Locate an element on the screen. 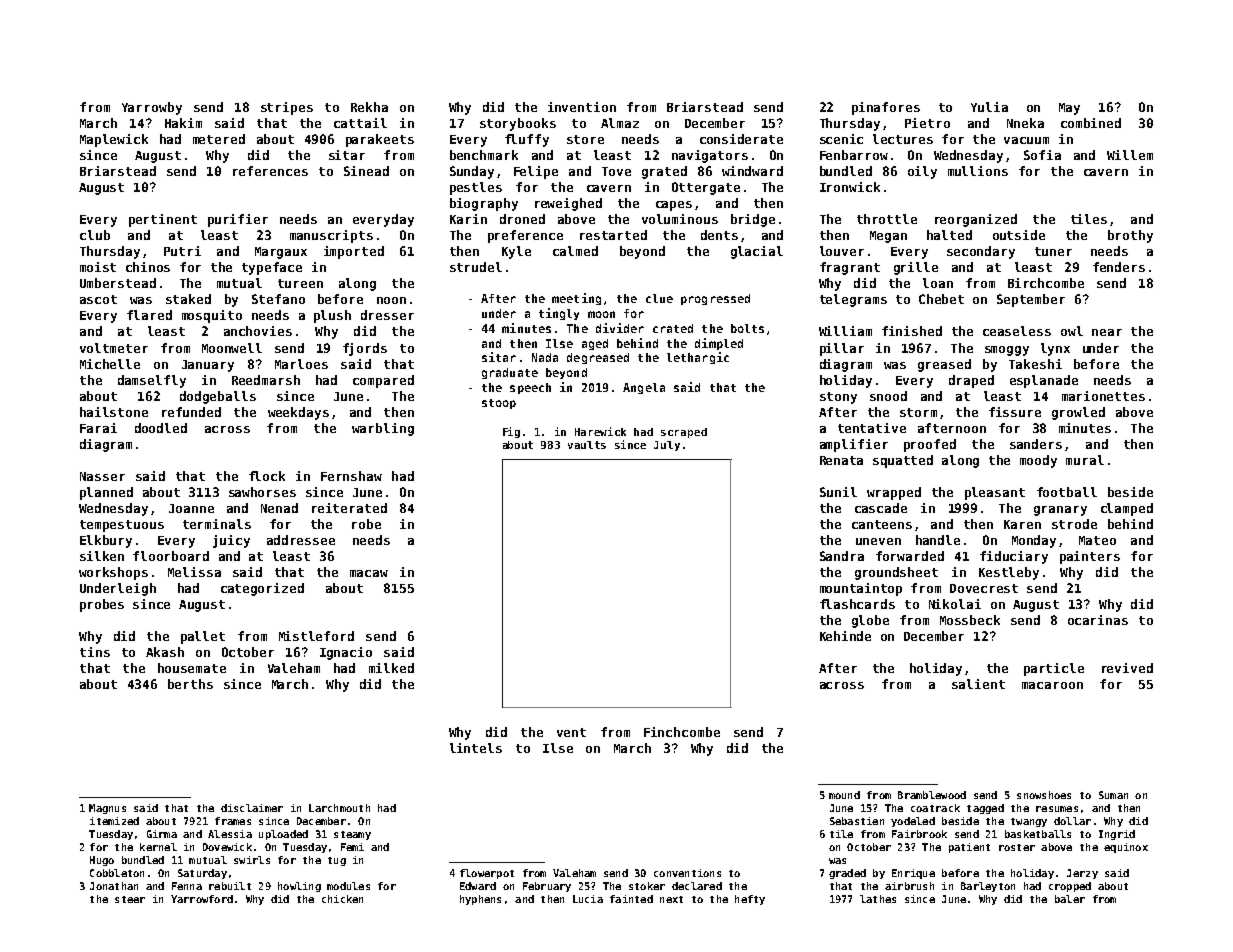 The height and width of the screenshot is (952, 1233). chicken is located at coordinates (342, 899).
